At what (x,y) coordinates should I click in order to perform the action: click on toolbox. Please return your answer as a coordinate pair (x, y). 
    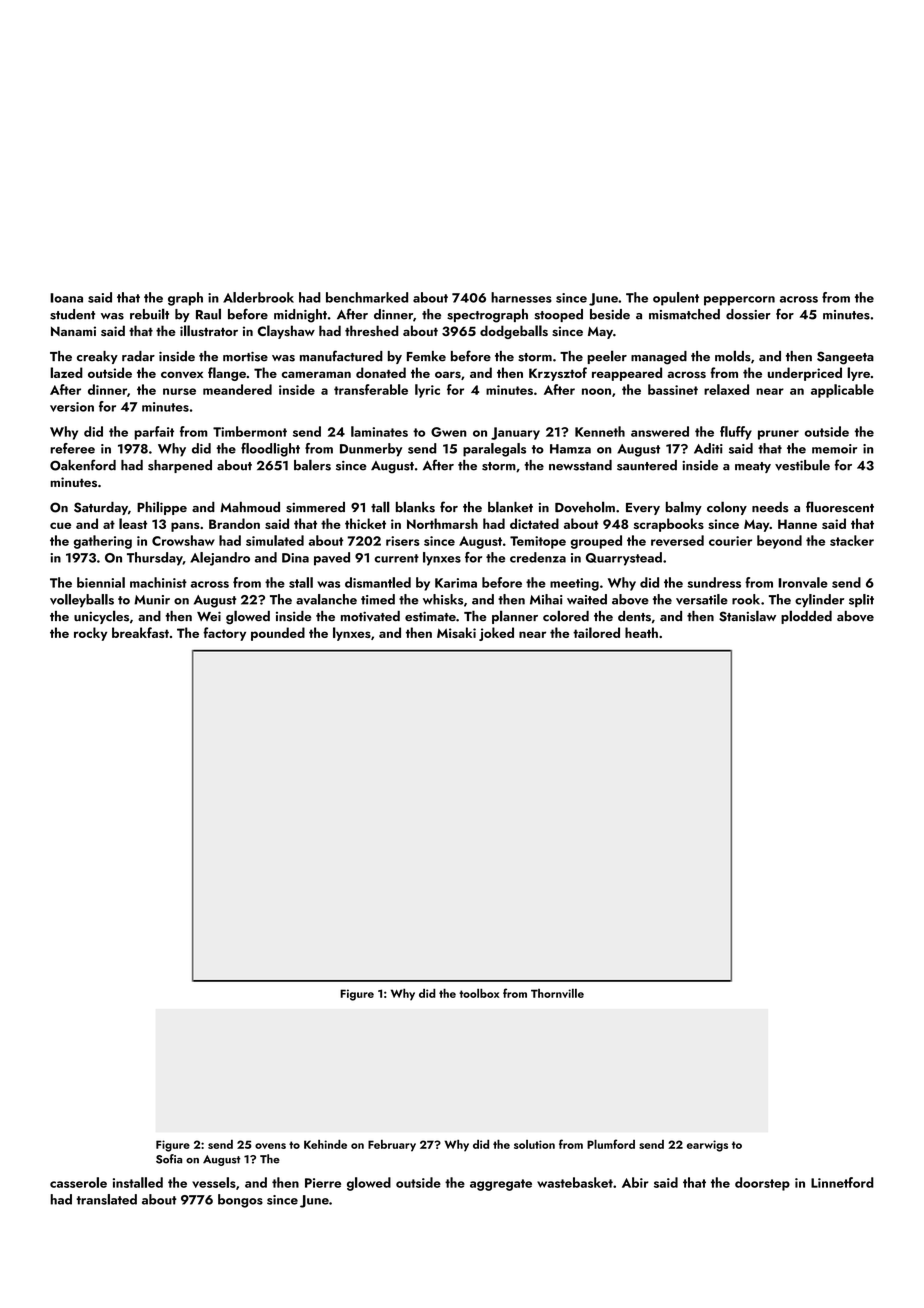
    Looking at the image, I should click on (479, 993).
